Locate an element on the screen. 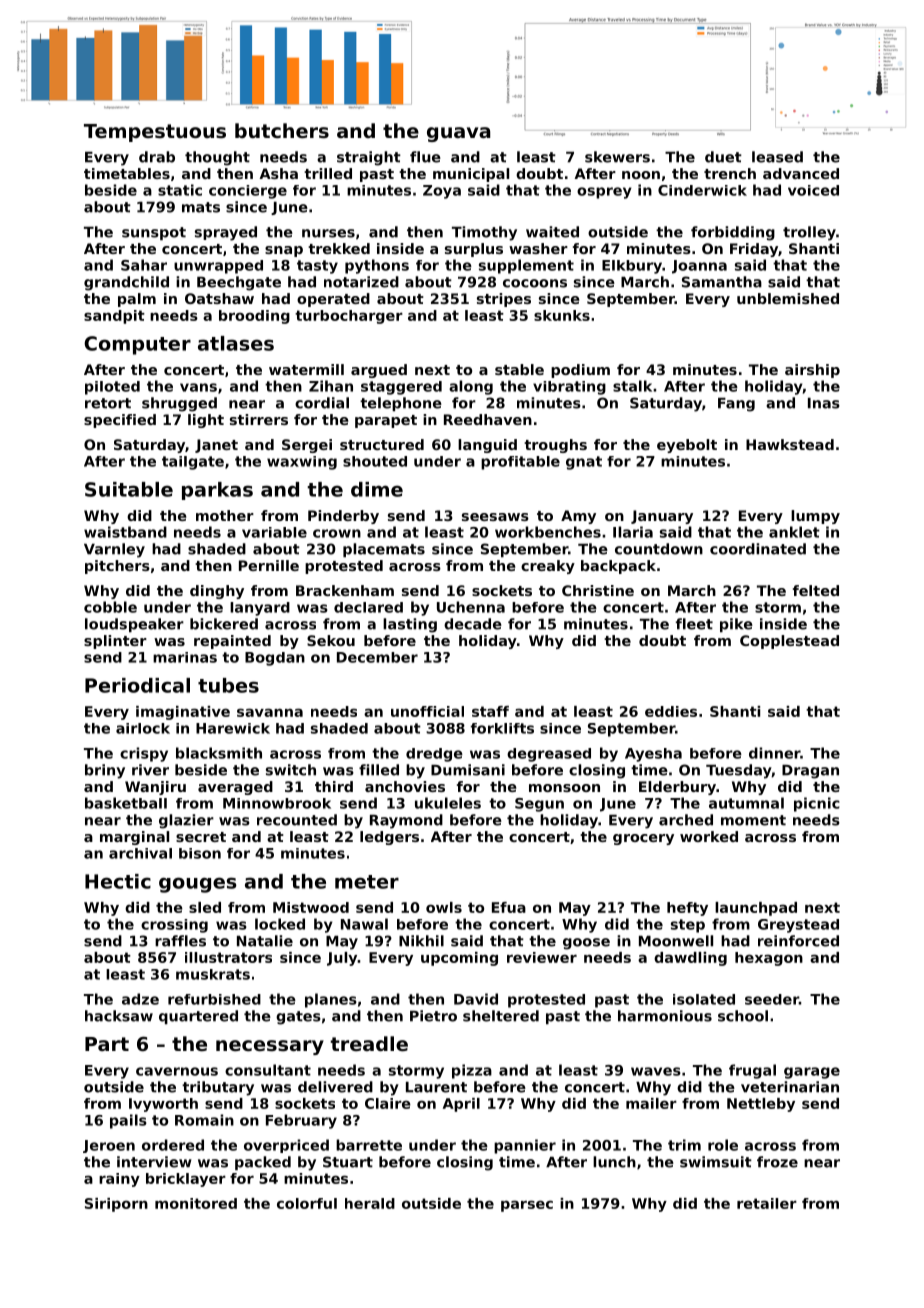 The image size is (924, 1308). degreased is located at coordinates (549, 755).
